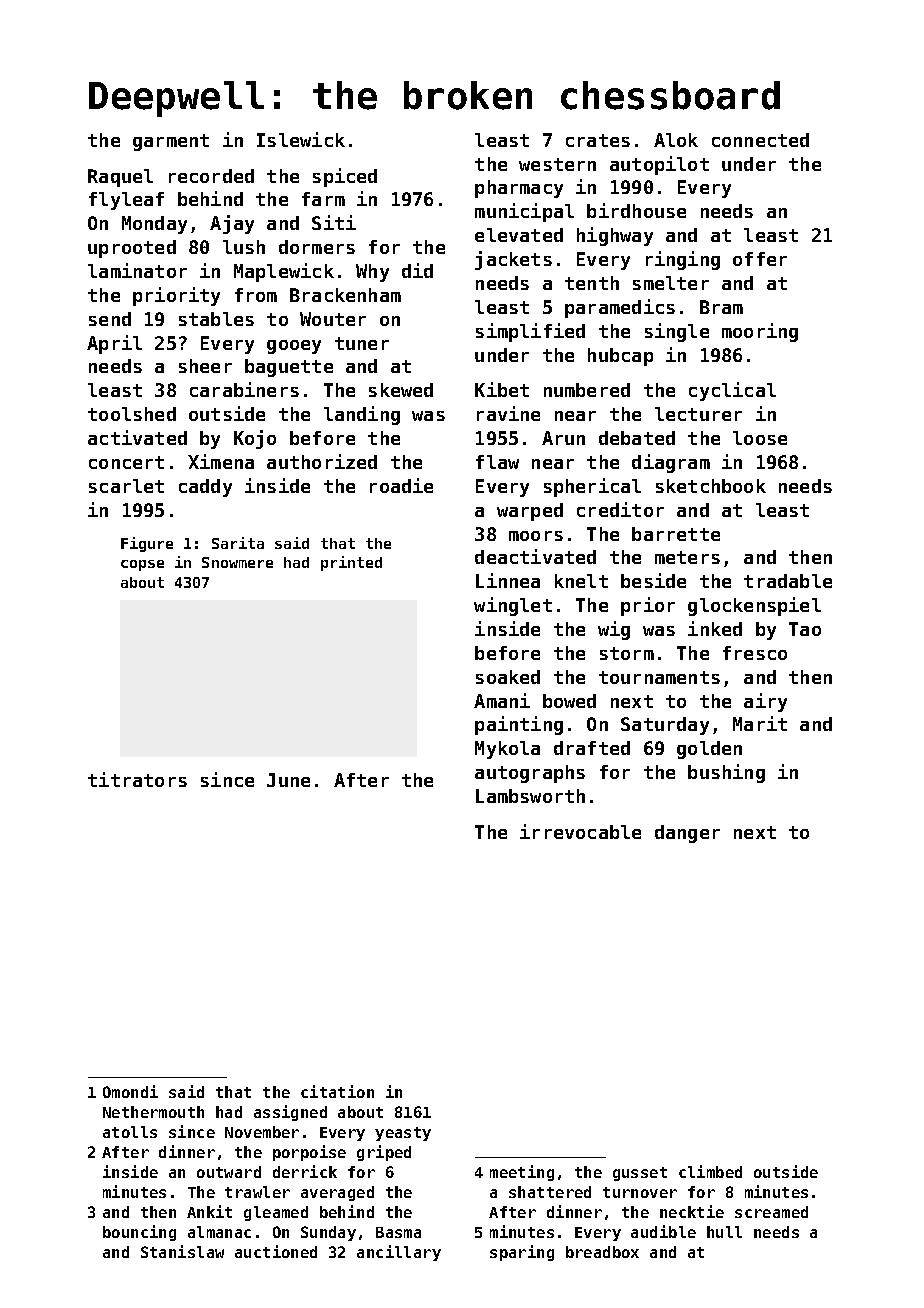 The height and width of the screenshot is (1308, 924). Describe the element at coordinates (710, 1171) in the screenshot. I see `climbed` at that location.
